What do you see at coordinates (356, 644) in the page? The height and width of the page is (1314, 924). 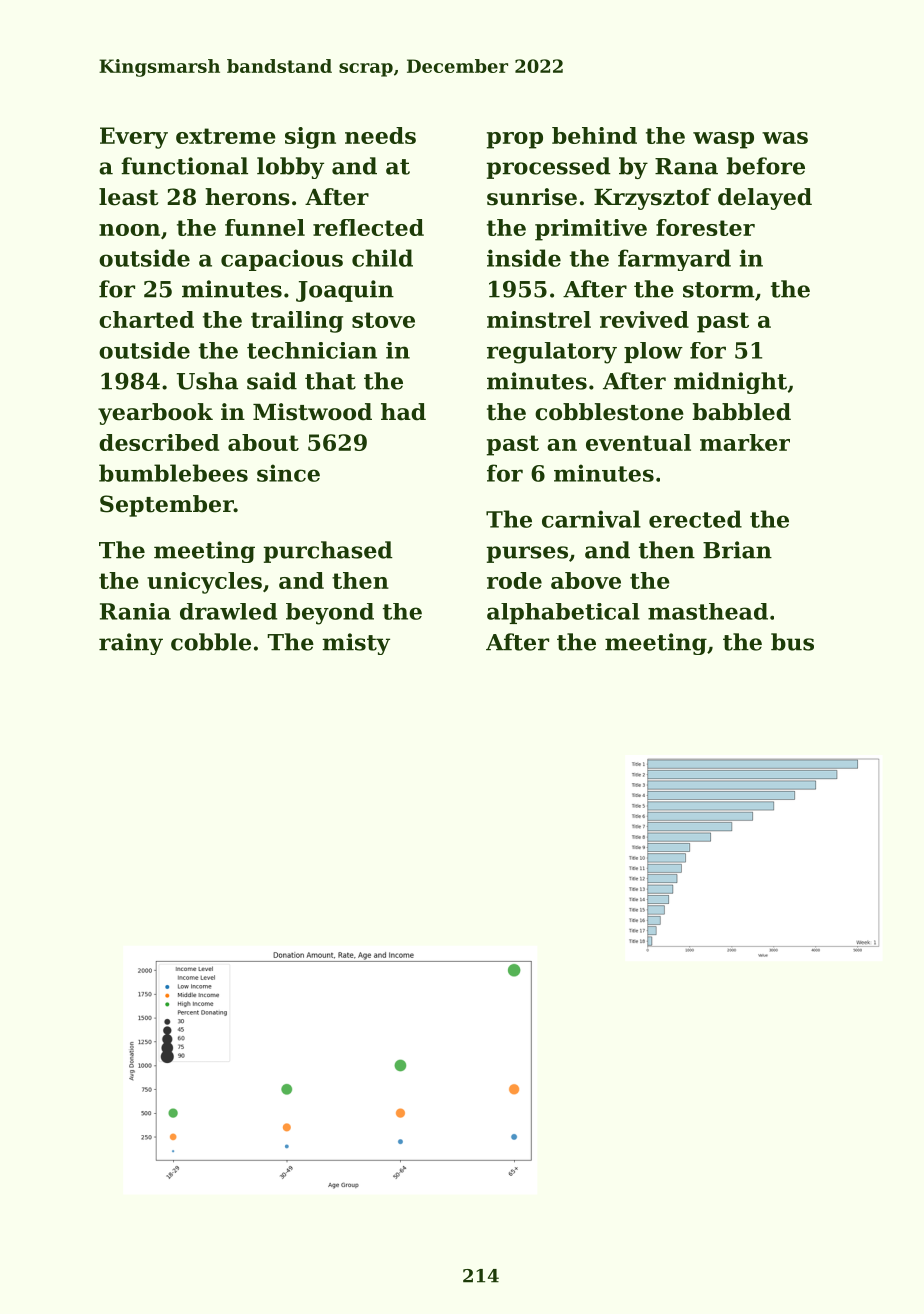 I see `misty` at bounding box center [356, 644].
